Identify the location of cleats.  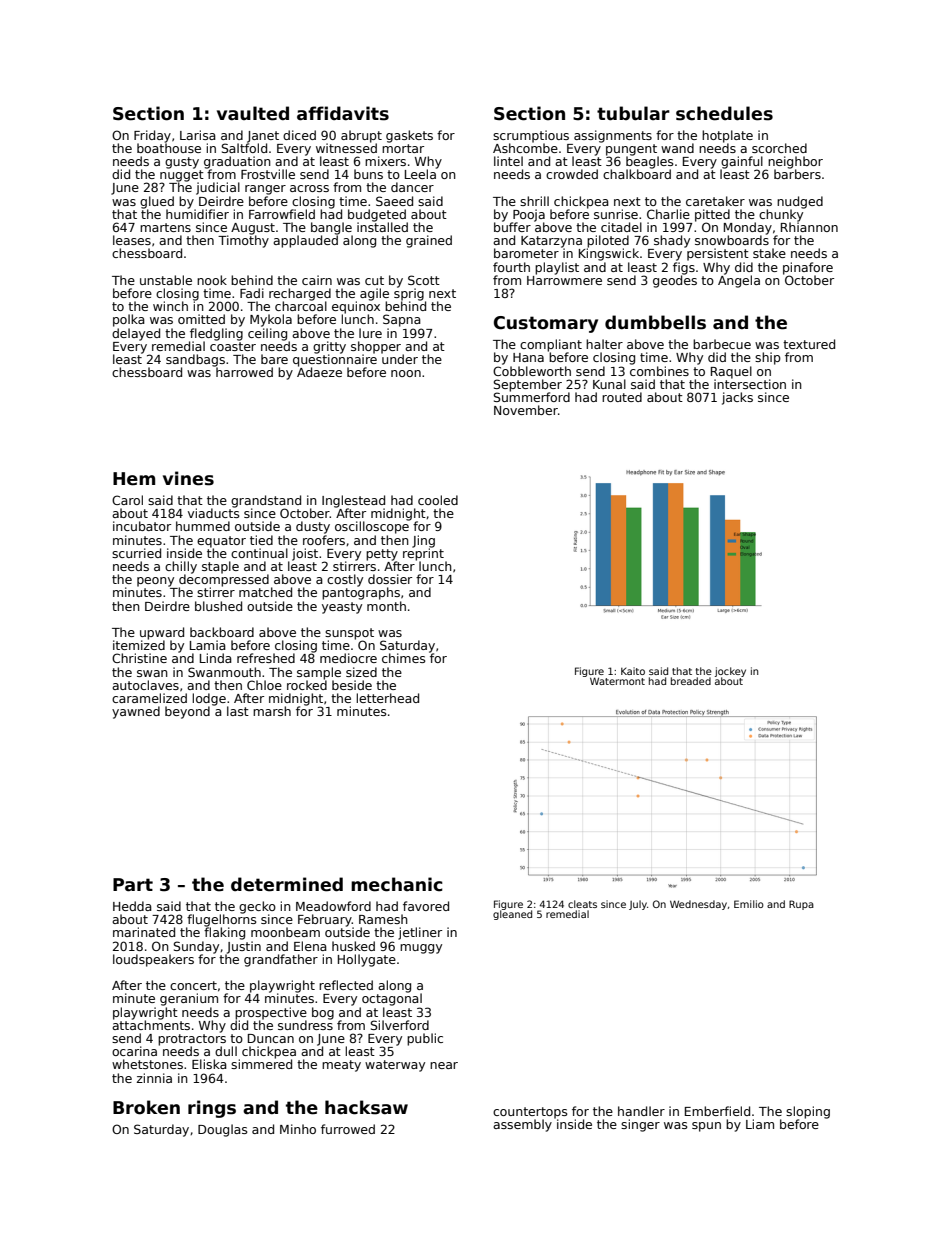
(582, 904).
